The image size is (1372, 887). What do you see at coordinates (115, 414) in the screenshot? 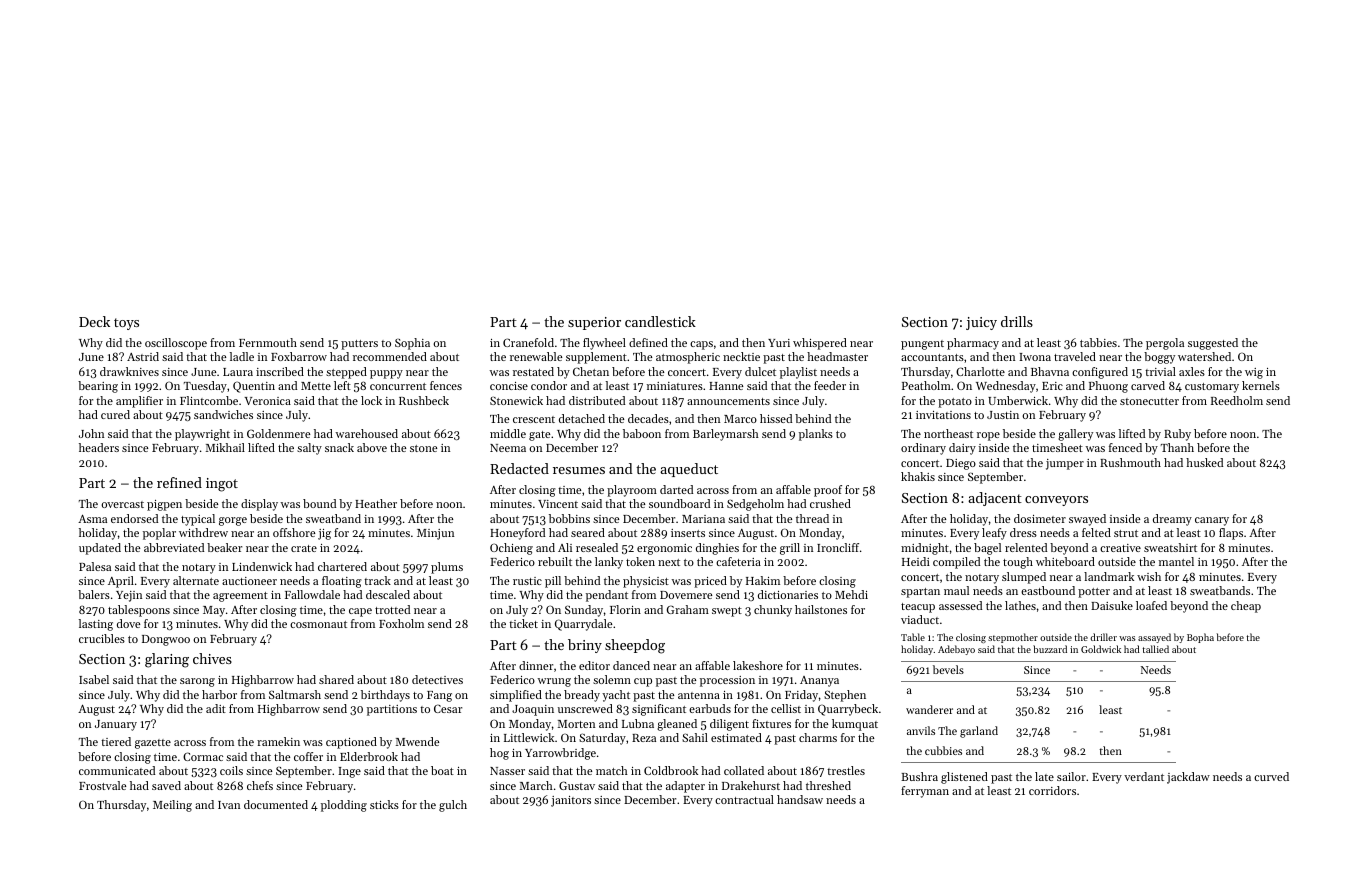
I see `cured` at bounding box center [115, 414].
